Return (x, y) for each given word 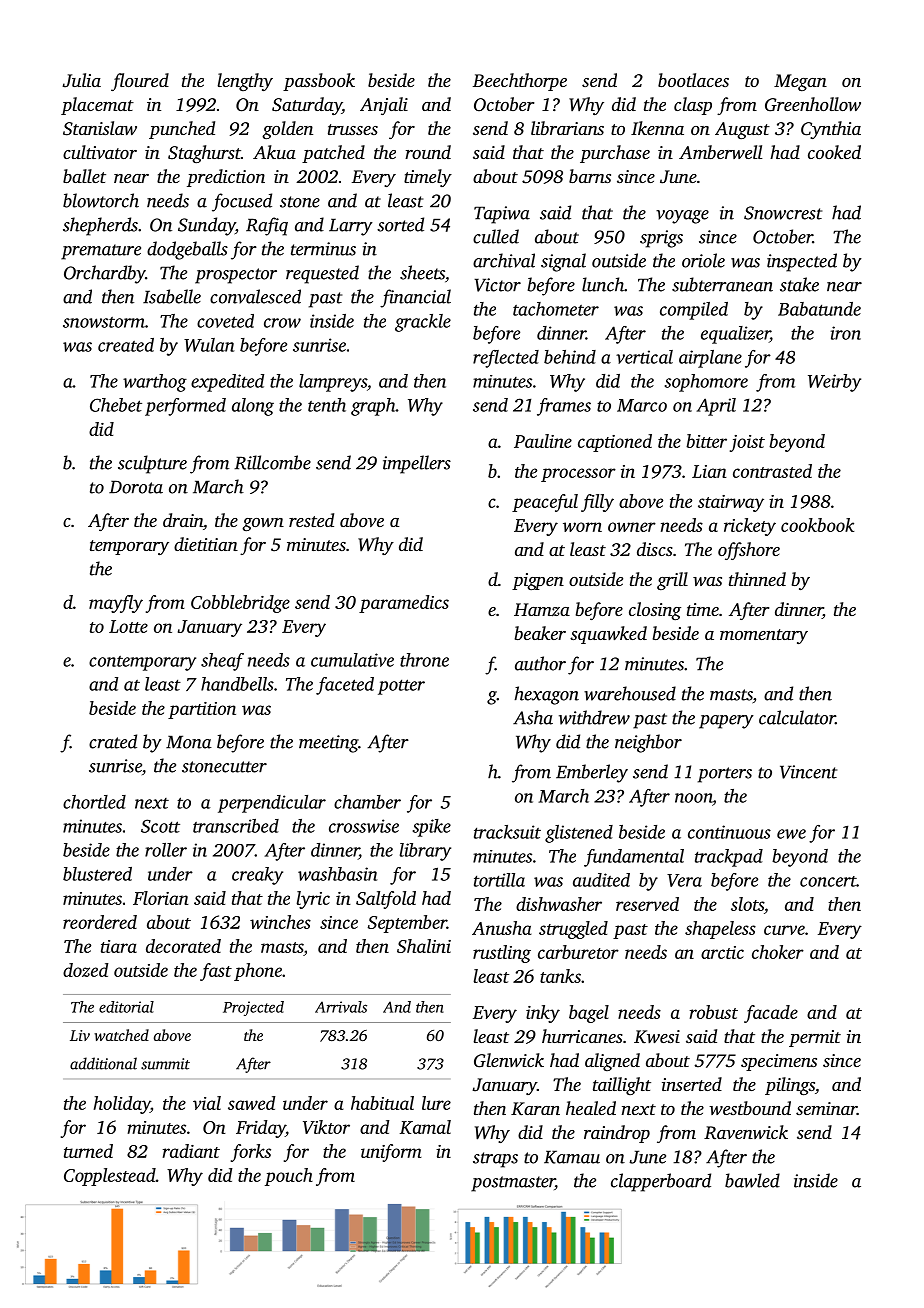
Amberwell (720, 152)
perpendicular (272, 804)
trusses (353, 129)
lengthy (245, 82)
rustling (502, 954)
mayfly (116, 604)
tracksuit (507, 832)
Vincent (808, 772)
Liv (80, 1035)
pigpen (538, 581)
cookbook (817, 525)
